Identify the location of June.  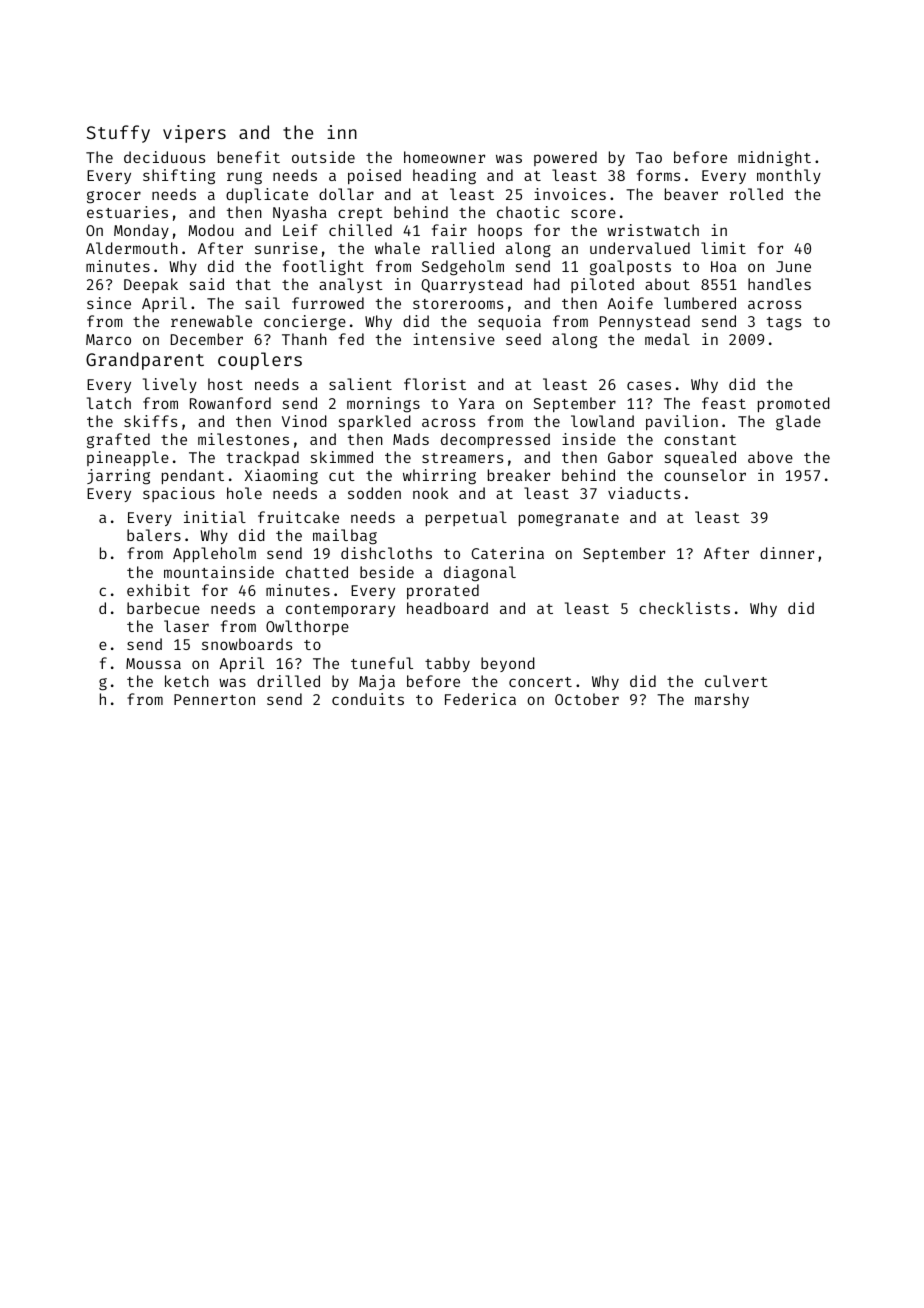
(793, 266).
